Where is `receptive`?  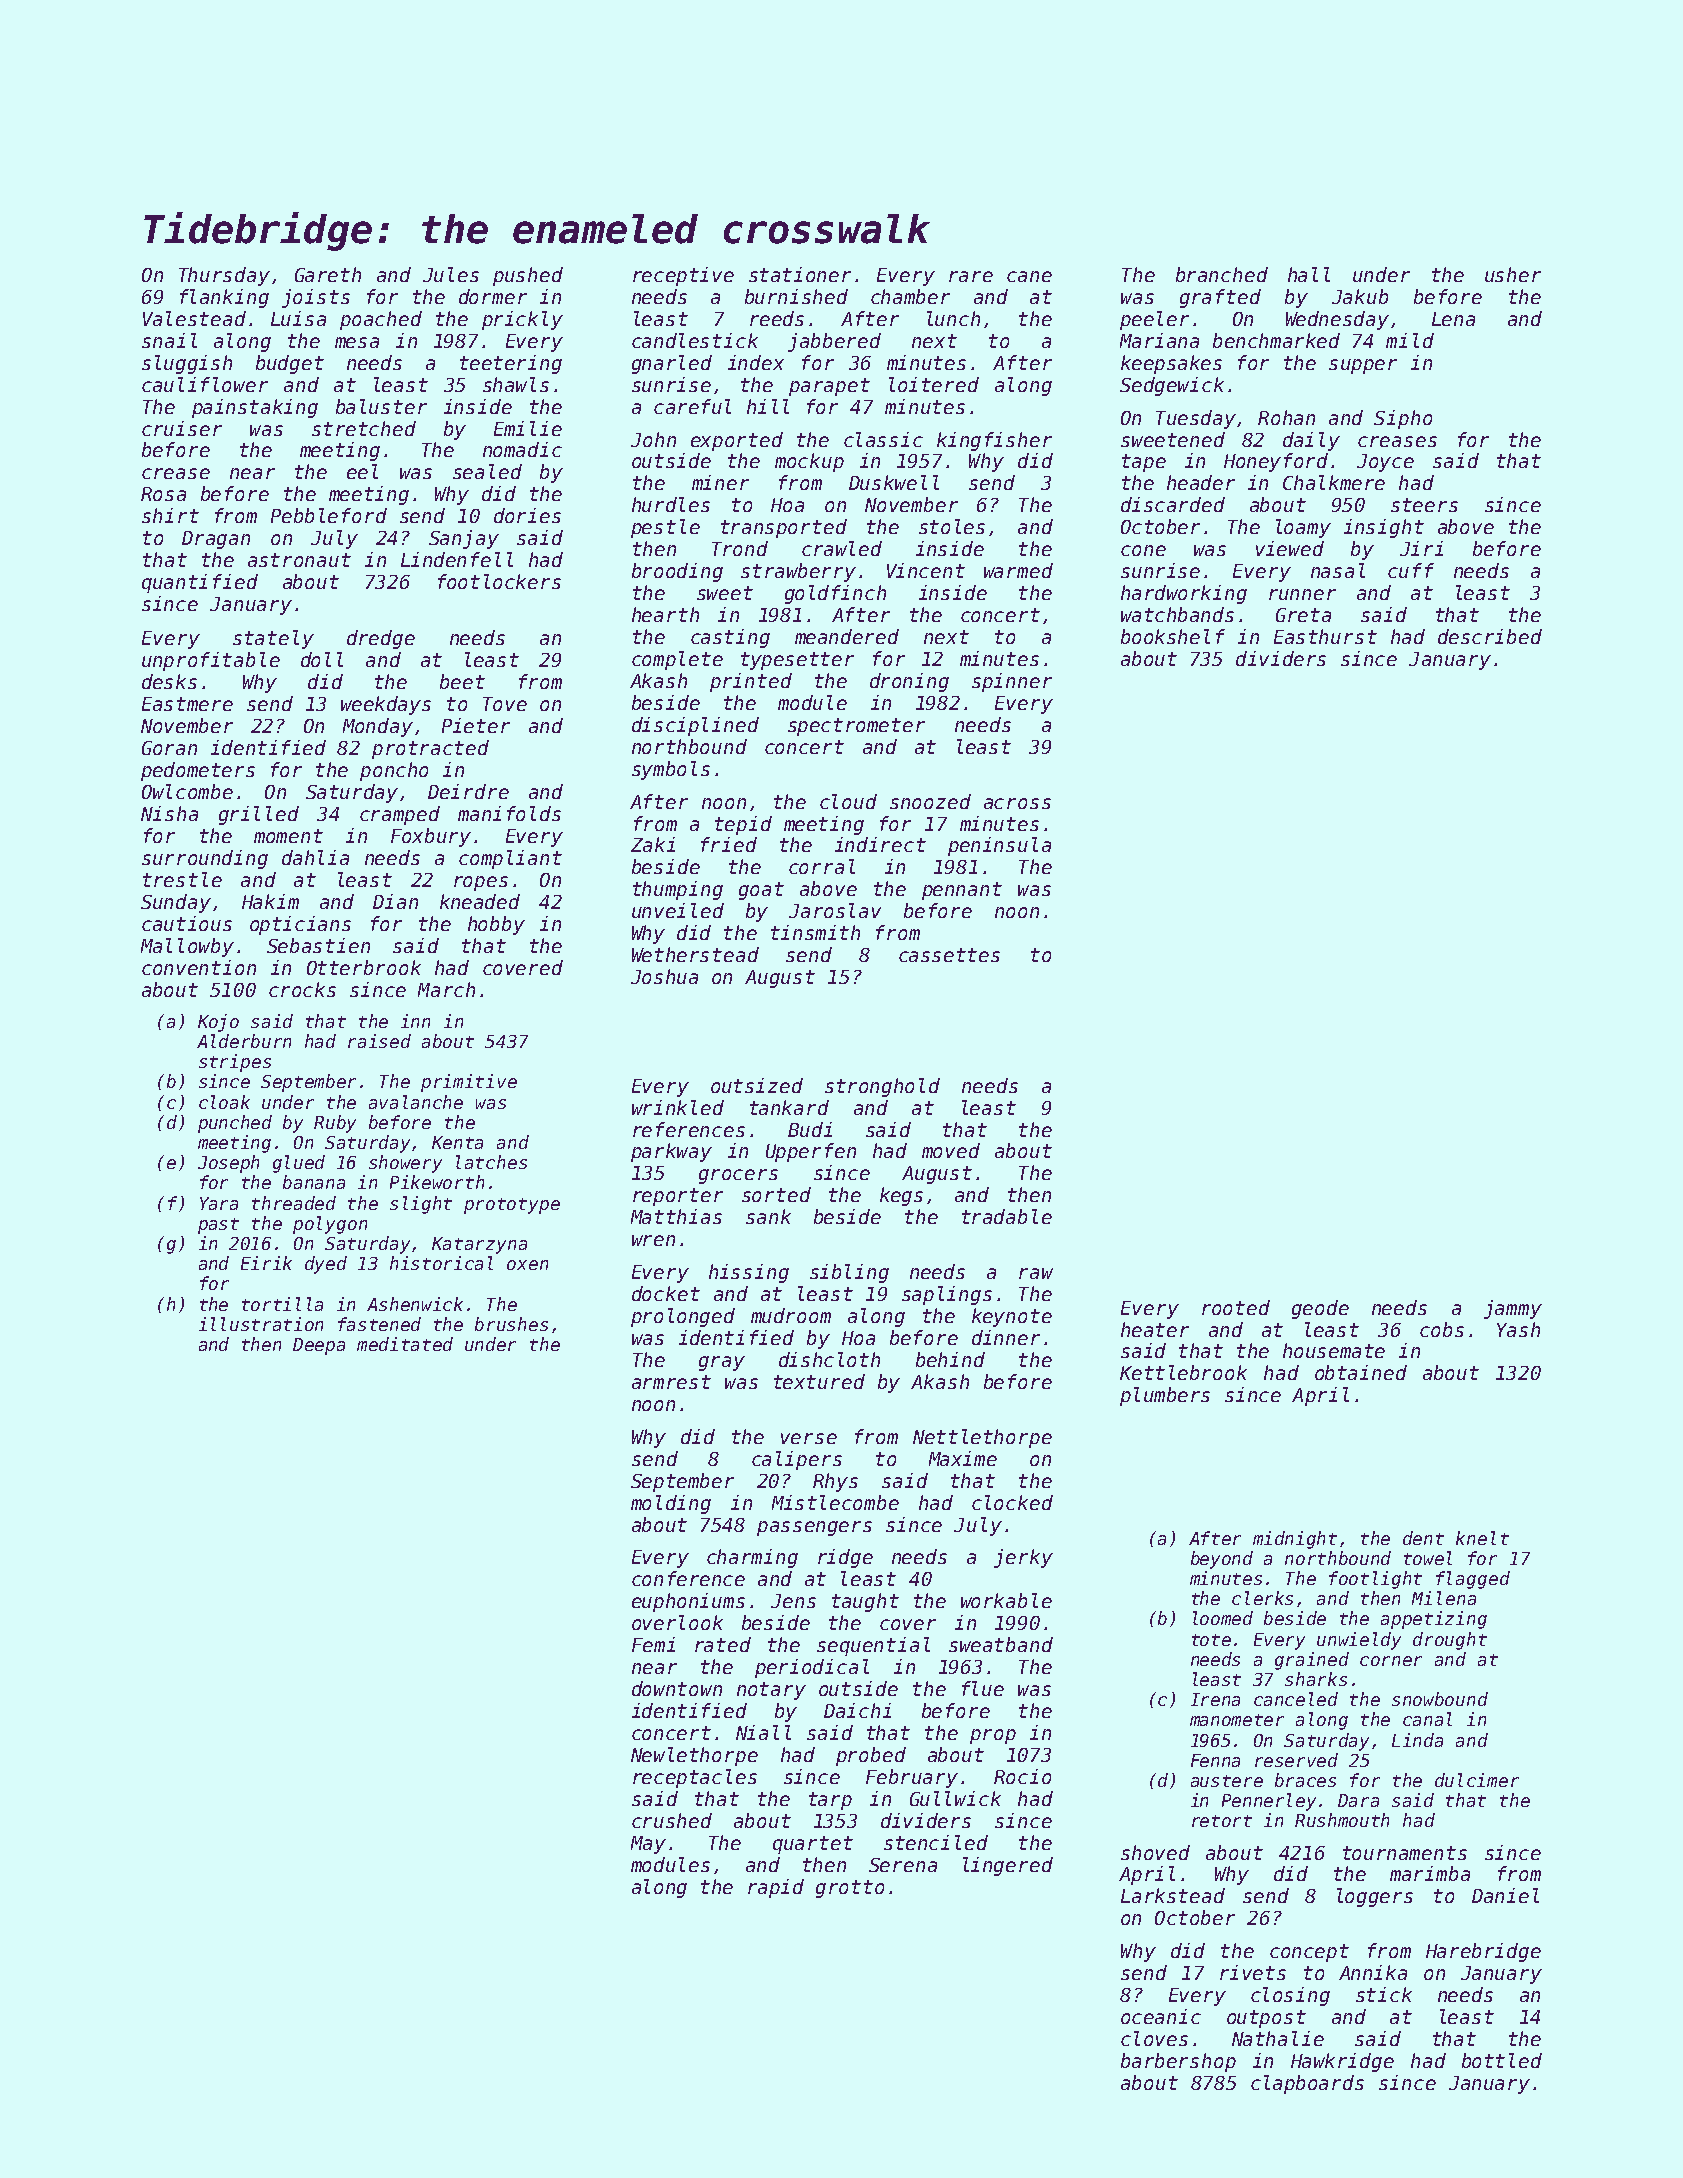
receptive is located at coordinates (683, 276).
